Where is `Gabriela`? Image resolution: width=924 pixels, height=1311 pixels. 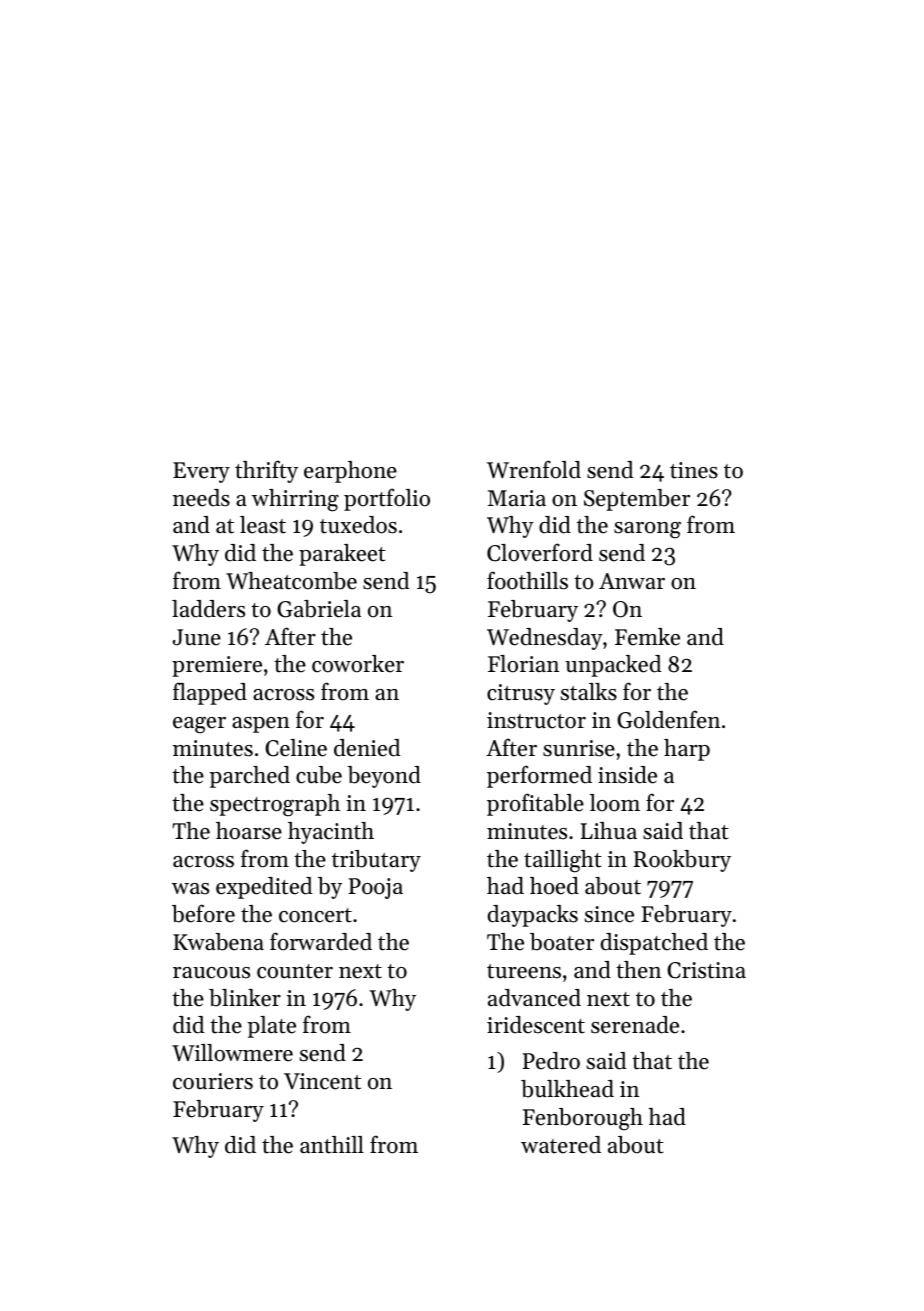
Gabriela is located at coordinates (319, 609).
